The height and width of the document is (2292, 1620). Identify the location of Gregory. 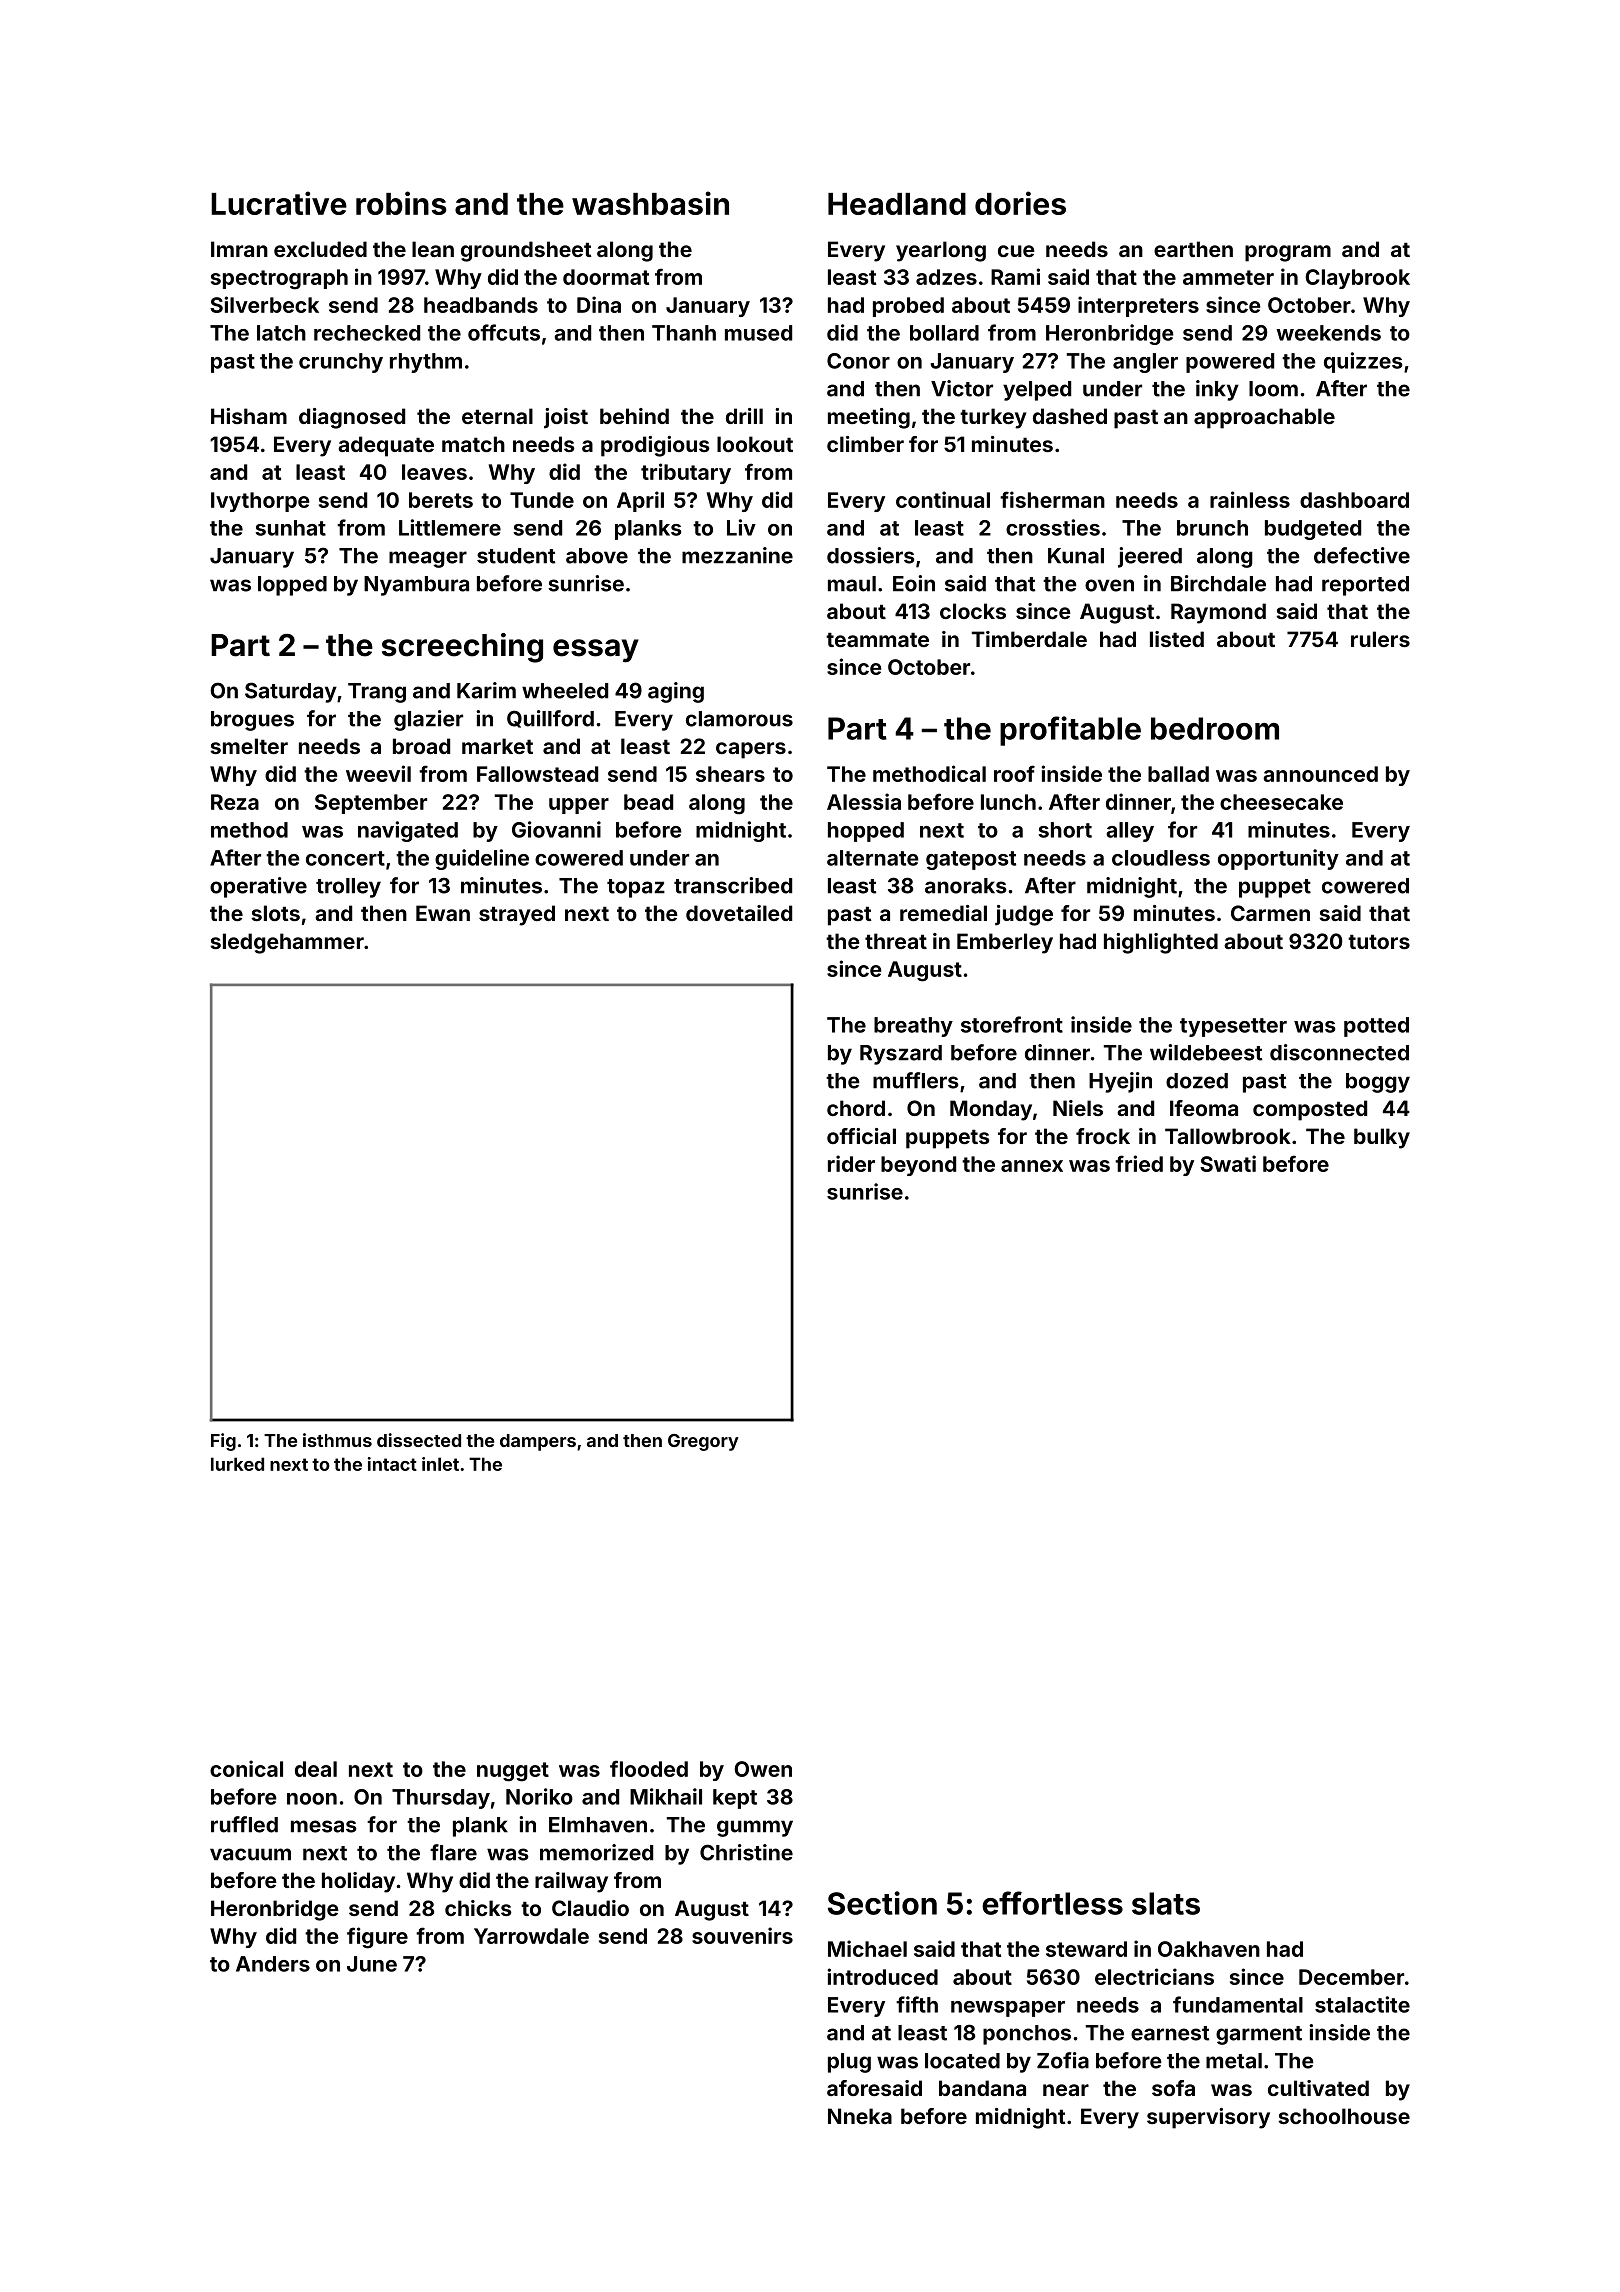
(703, 1442).
